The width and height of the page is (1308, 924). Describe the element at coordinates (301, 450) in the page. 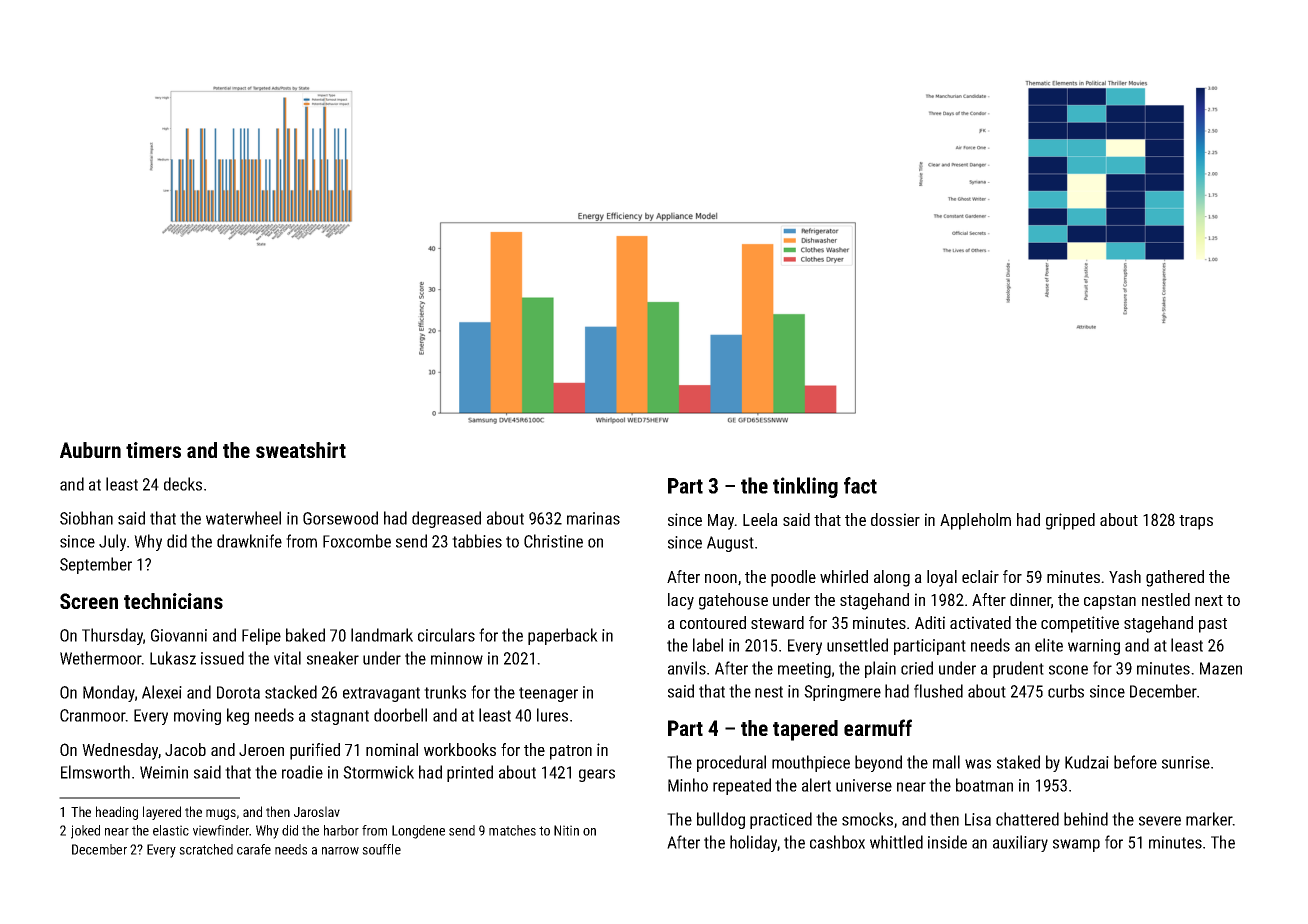

I see `sweatshirt` at that location.
